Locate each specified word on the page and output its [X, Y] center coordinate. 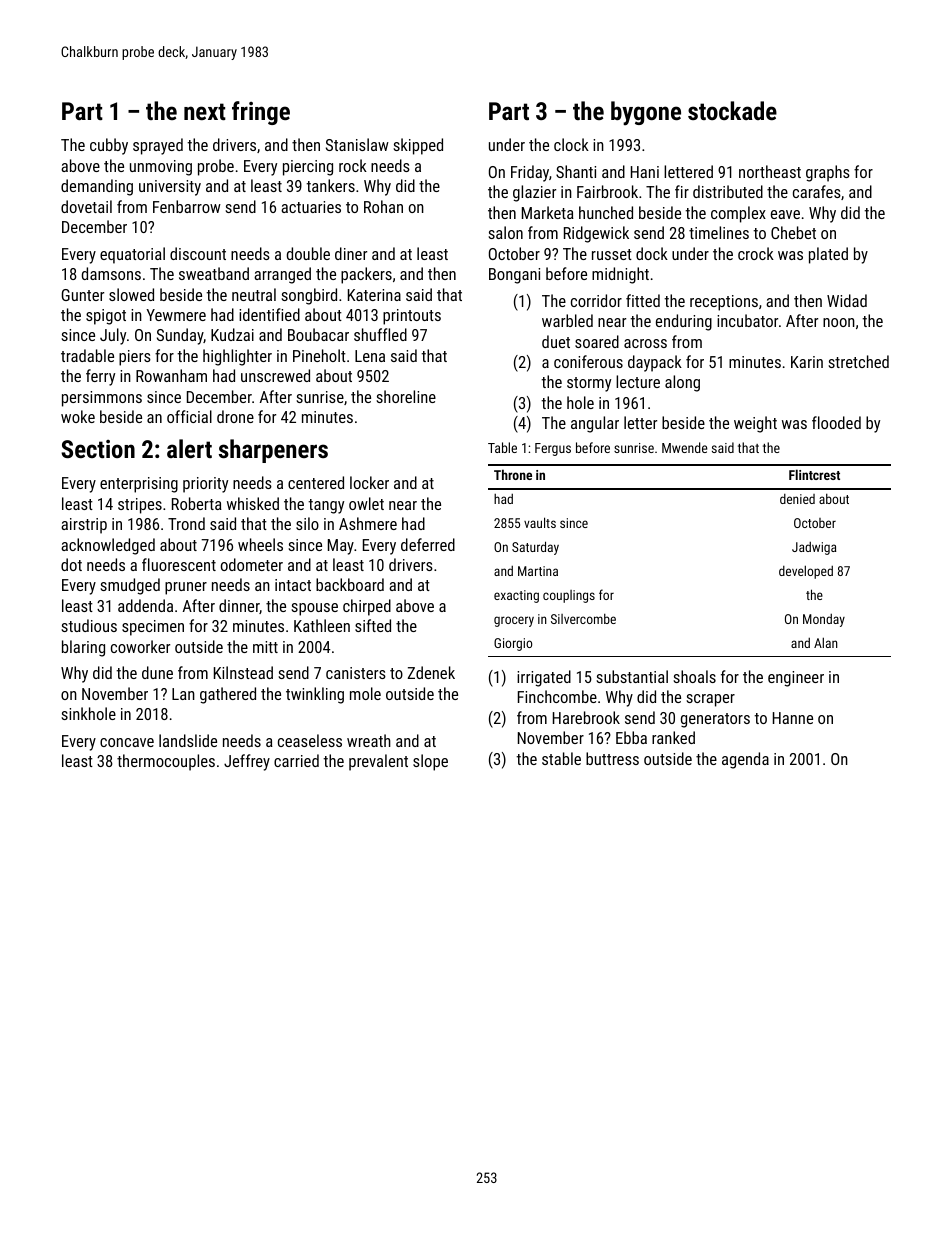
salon [505, 232]
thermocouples [166, 762]
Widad [847, 300]
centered [316, 482]
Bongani [514, 276]
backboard [350, 584]
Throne [513, 474]
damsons [111, 273]
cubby [109, 146]
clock [571, 144]
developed [806, 572]
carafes [817, 191]
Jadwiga [814, 548]
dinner [239, 606]
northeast [770, 171]
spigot [106, 317]
